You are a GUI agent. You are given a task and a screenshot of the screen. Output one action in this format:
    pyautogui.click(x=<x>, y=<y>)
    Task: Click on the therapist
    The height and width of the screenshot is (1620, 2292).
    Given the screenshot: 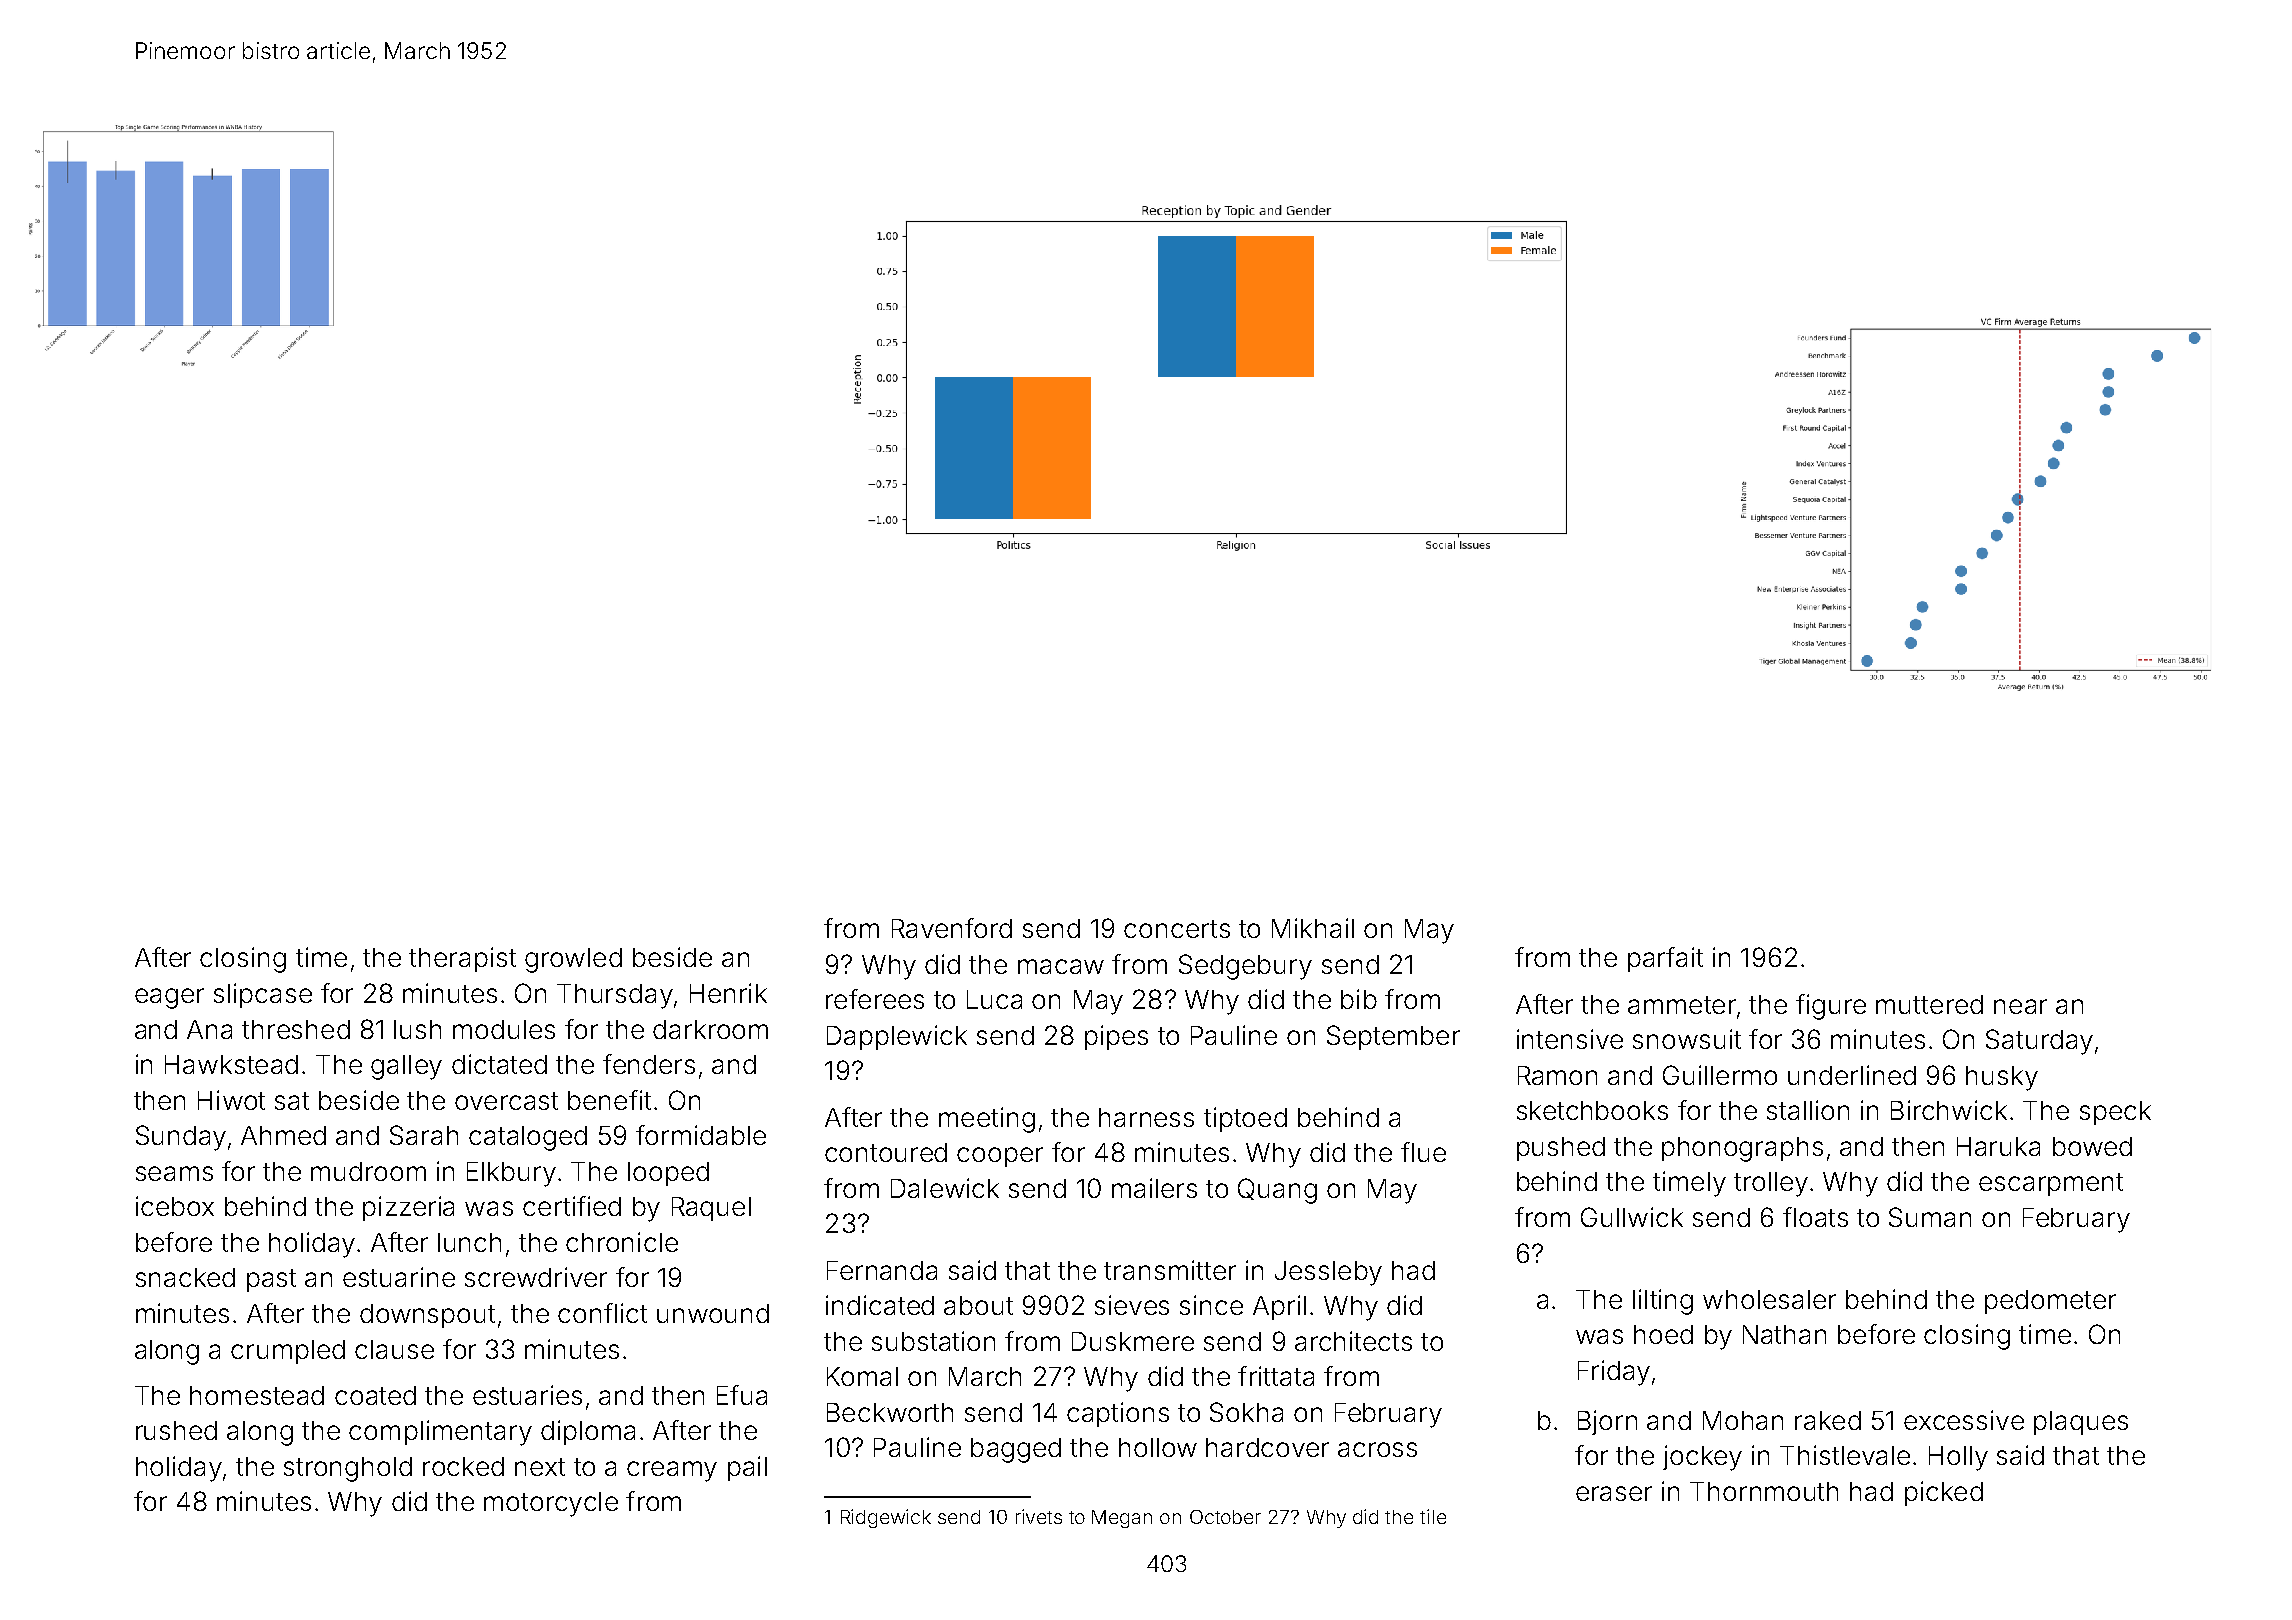 What is the action you would take?
    pyautogui.click(x=462, y=959)
